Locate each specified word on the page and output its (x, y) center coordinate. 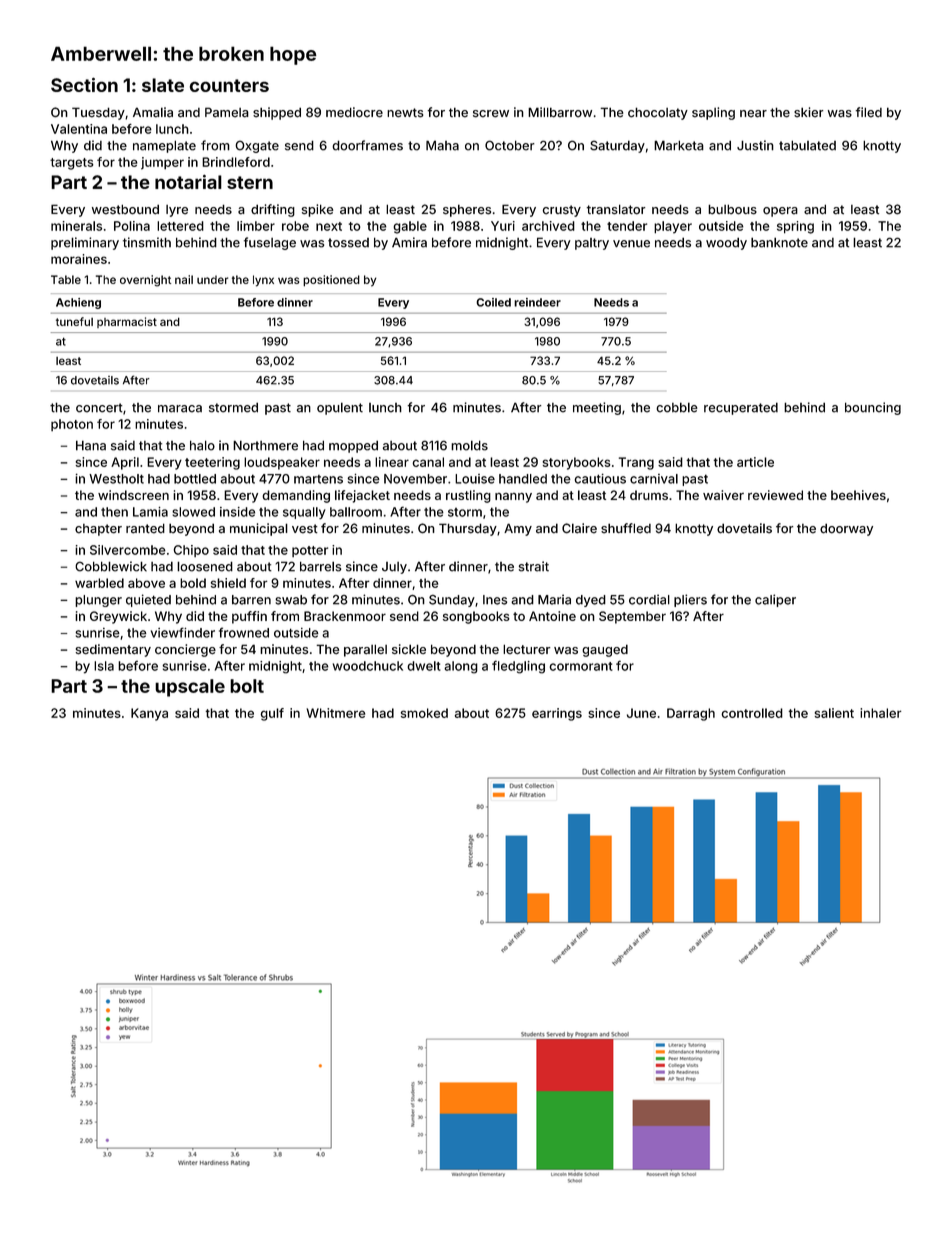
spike (318, 210)
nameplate (164, 146)
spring (795, 227)
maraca (180, 409)
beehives (858, 495)
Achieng (78, 303)
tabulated (807, 145)
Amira (409, 242)
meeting (597, 408)
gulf (272, 714)
